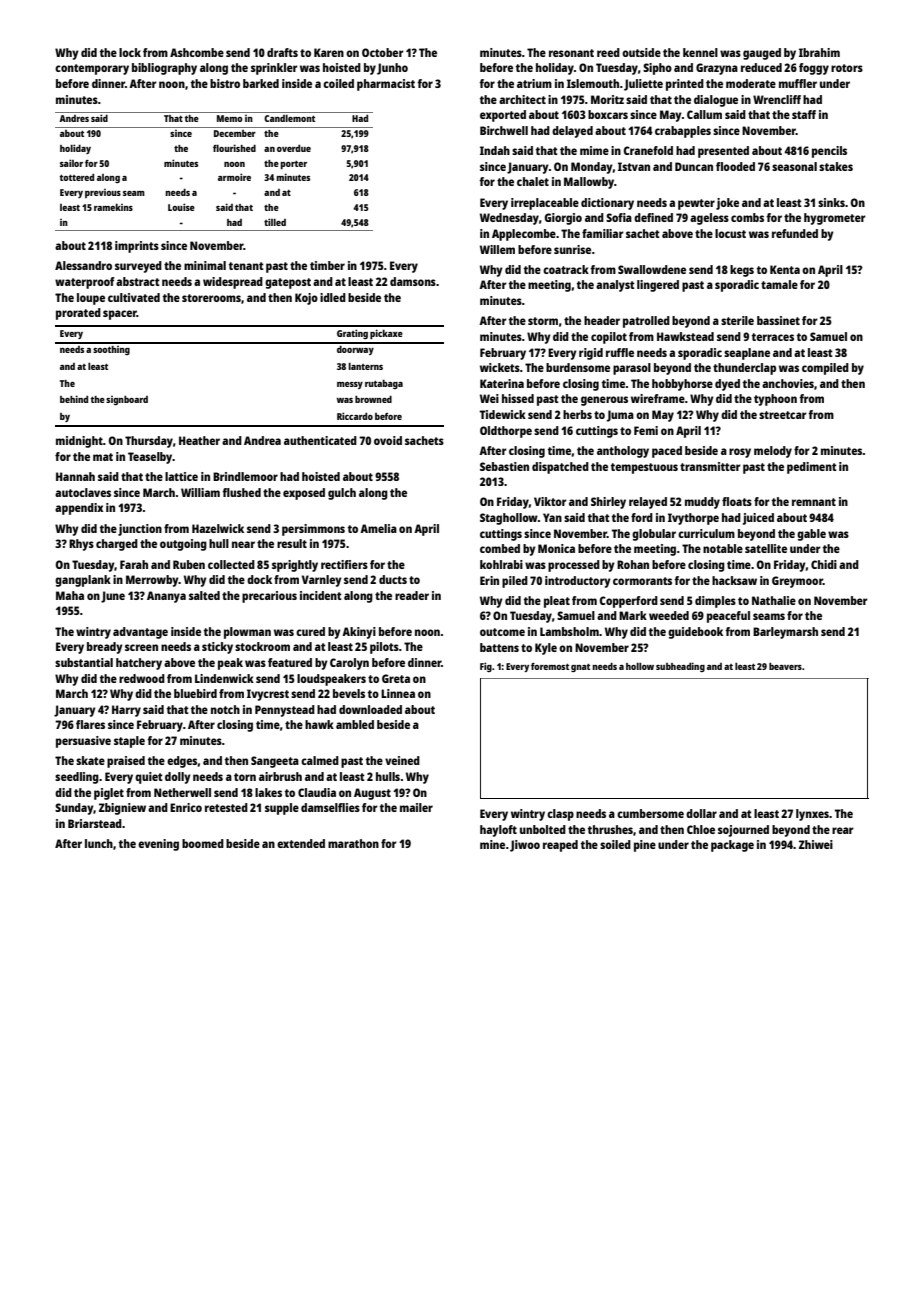 Image resolution: width=924 pixels, height=1308 pixels. Describe the element at coordinates (130, 52) in the image. I see `lock` at that location.
